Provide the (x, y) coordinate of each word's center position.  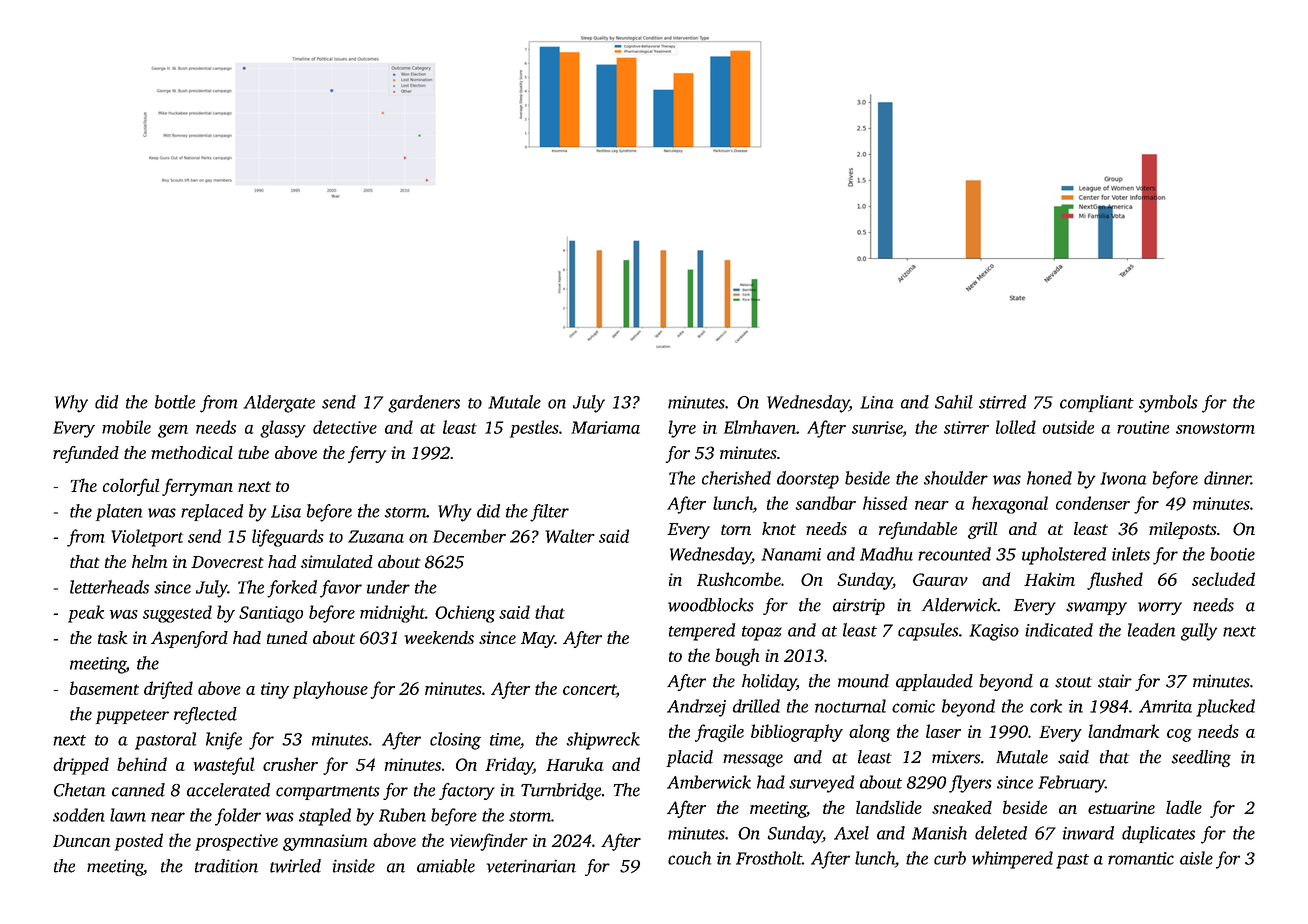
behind (142, 764)
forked (292, 589)
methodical (192, 452)
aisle (1196, 858)
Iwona (1123, 478)
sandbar (826, 503)
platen (119, 512)
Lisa (286, 511)
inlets (1131, 554)
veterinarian (531, 866)
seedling (1201, 758)
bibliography (797, 733)
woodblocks (711, 605)
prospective (236, 842)
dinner (1227, 478)
